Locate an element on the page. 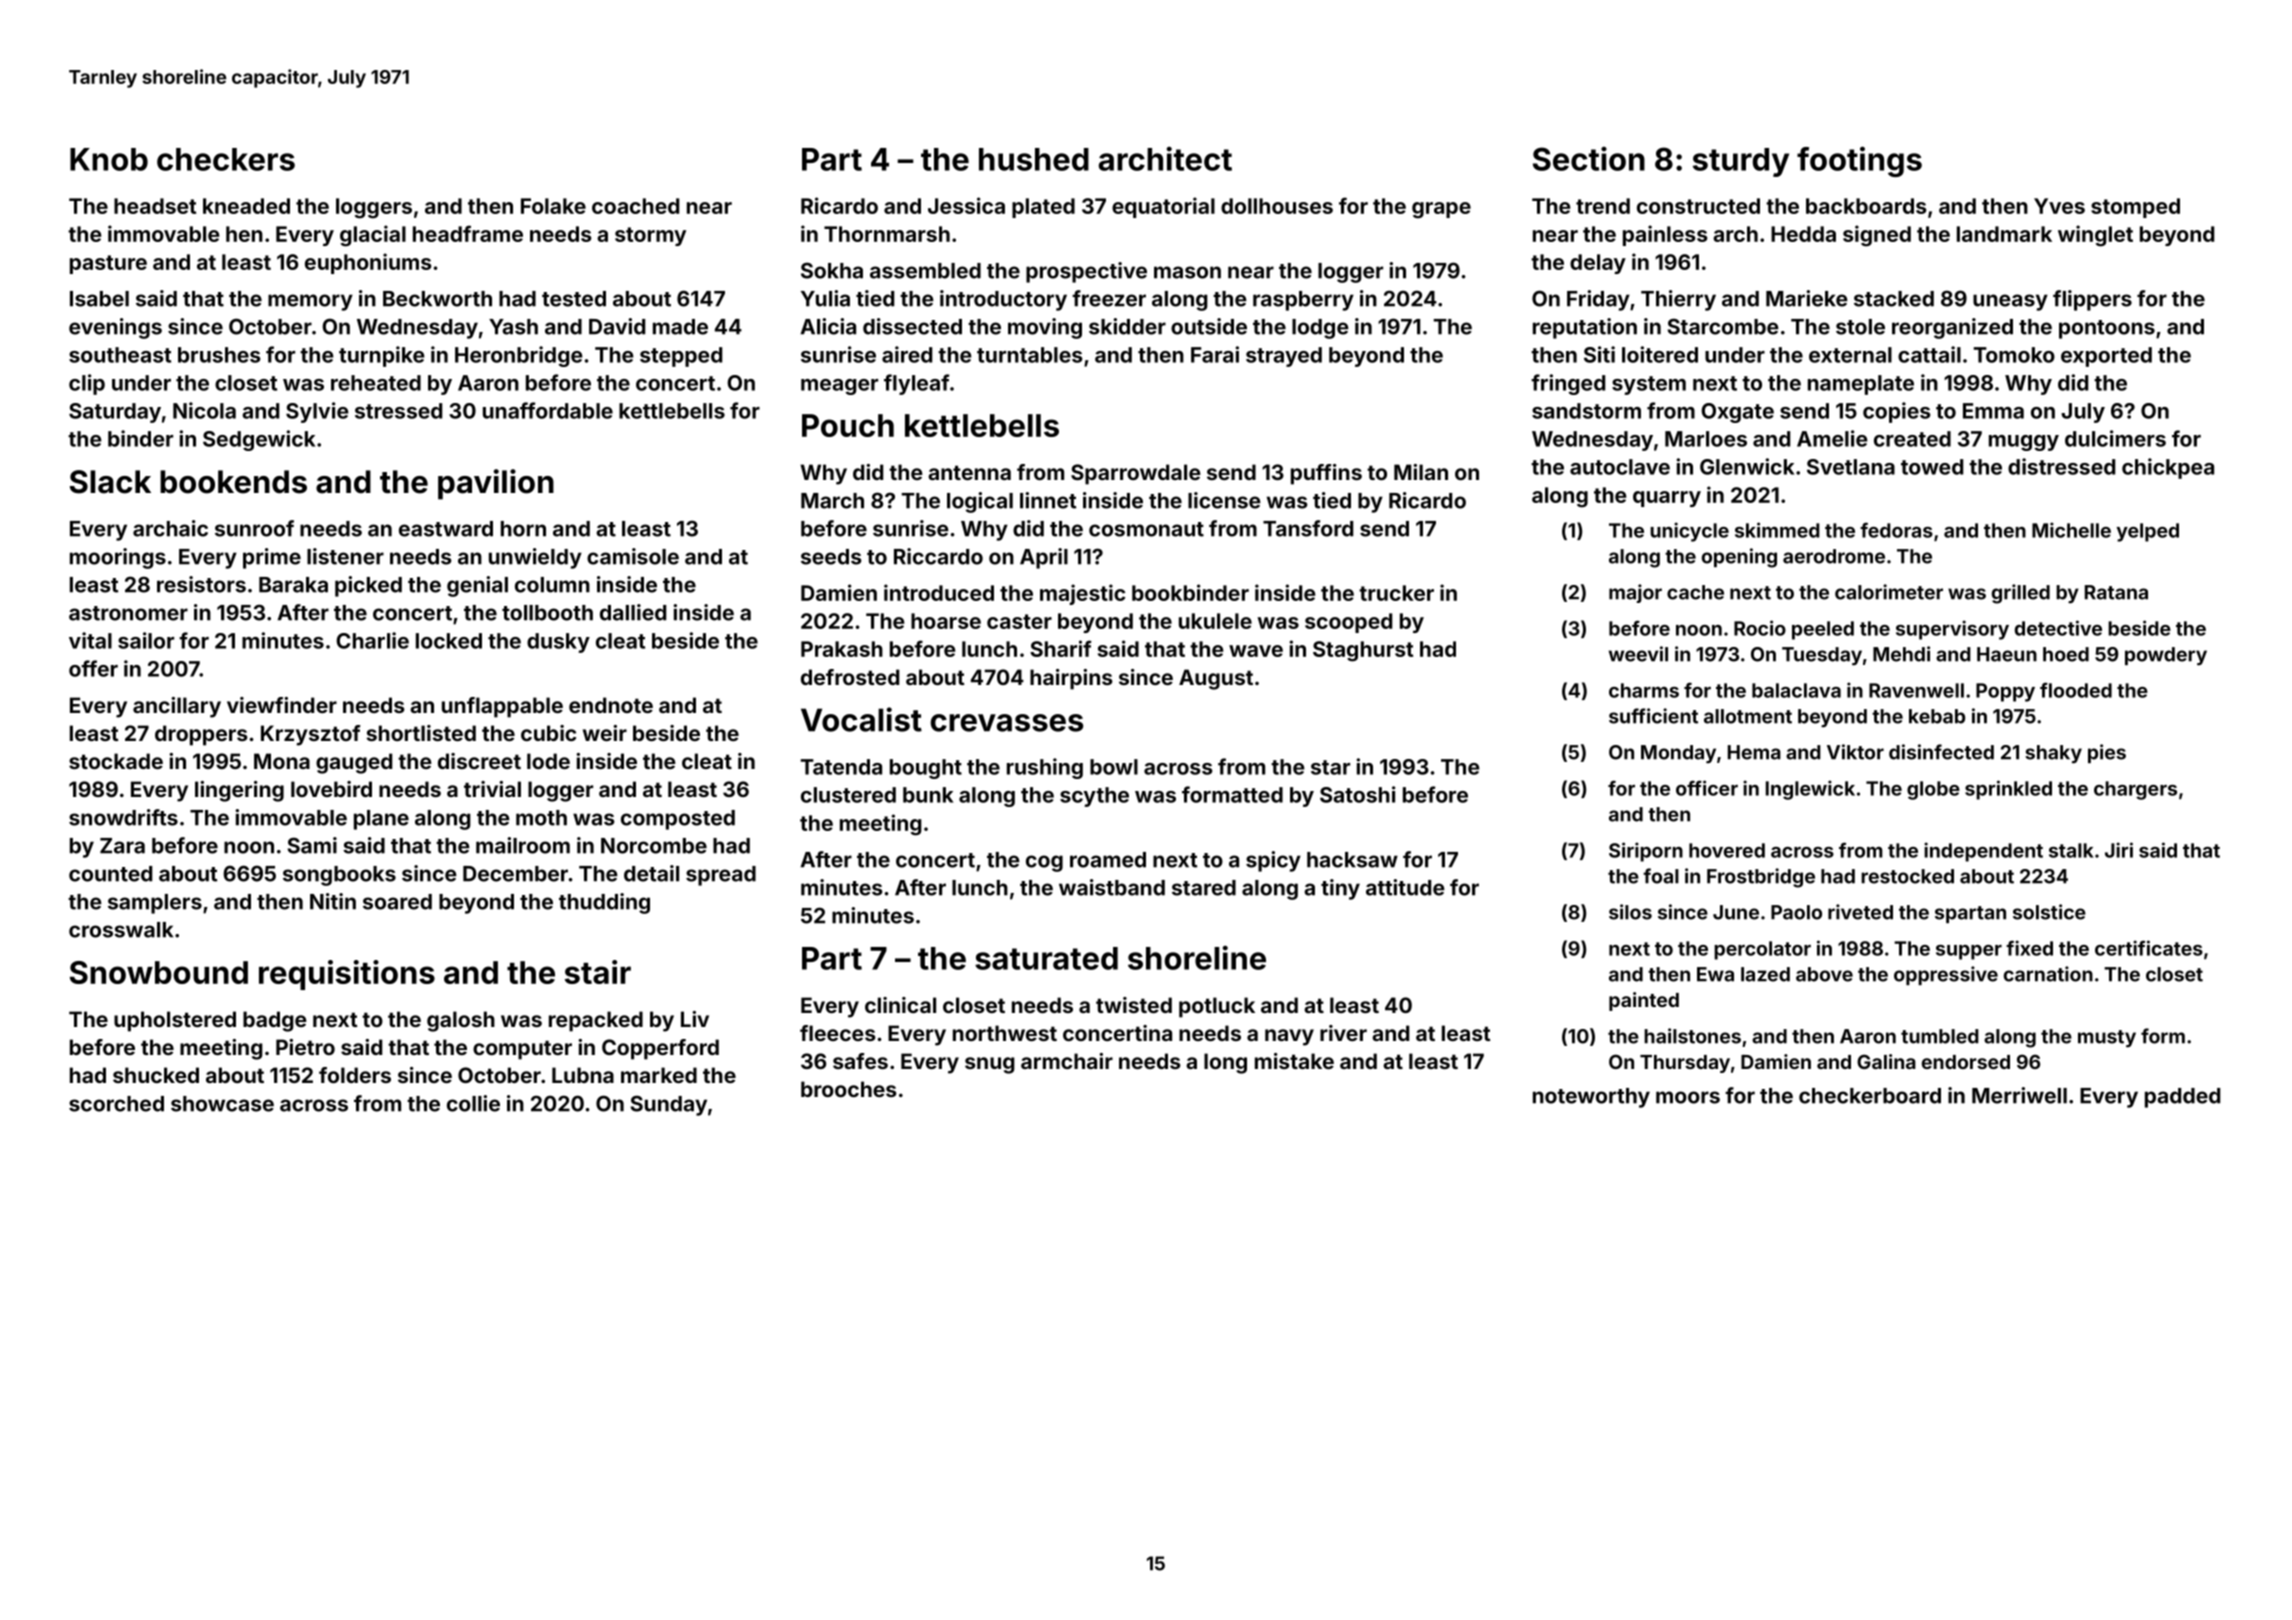 The image size is (2292, 1620). Sunday is located at coordinates (668, 1105).
